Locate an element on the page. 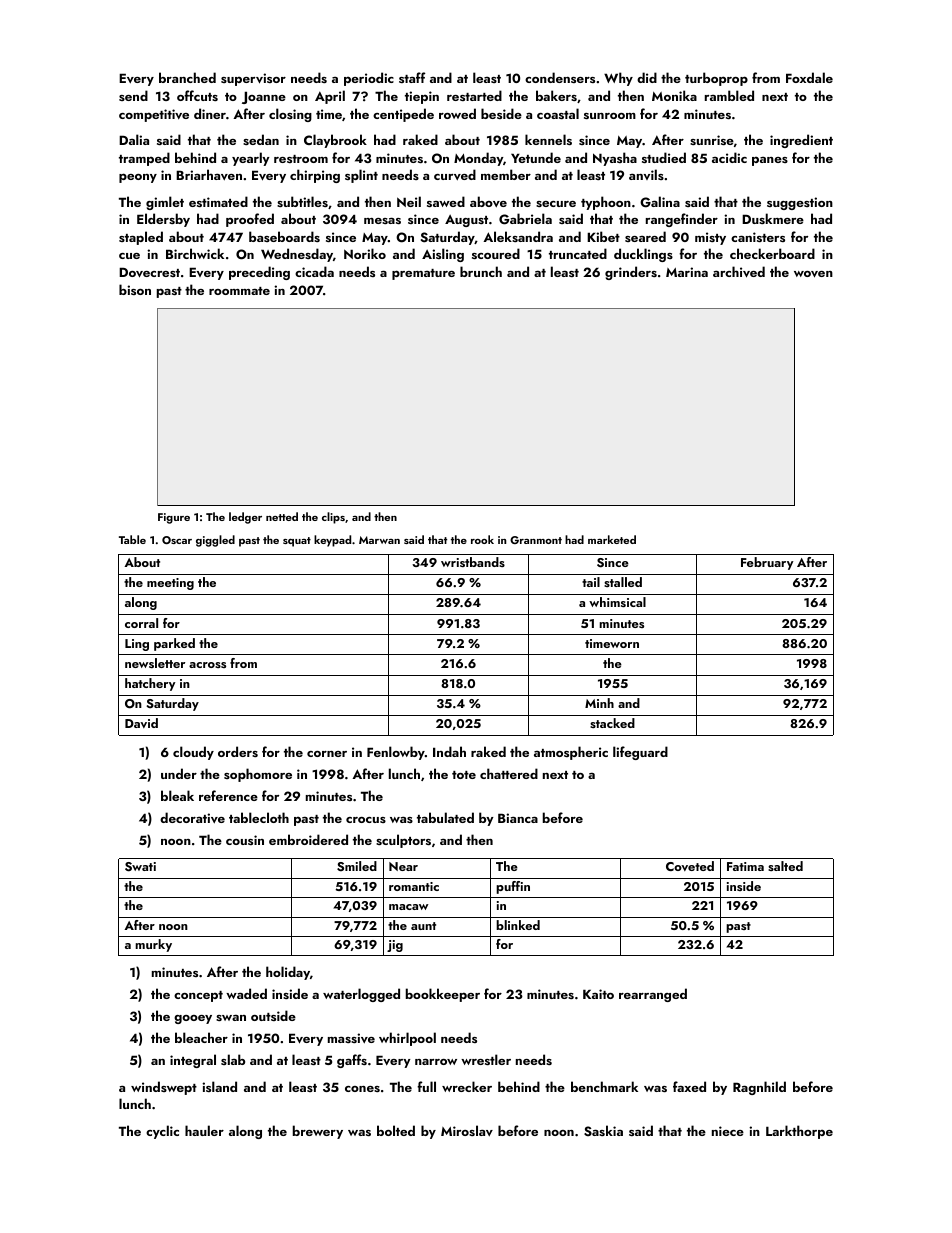 The height and width of the image is (1233, 952). brunch is located at coordinates (481, 271).
